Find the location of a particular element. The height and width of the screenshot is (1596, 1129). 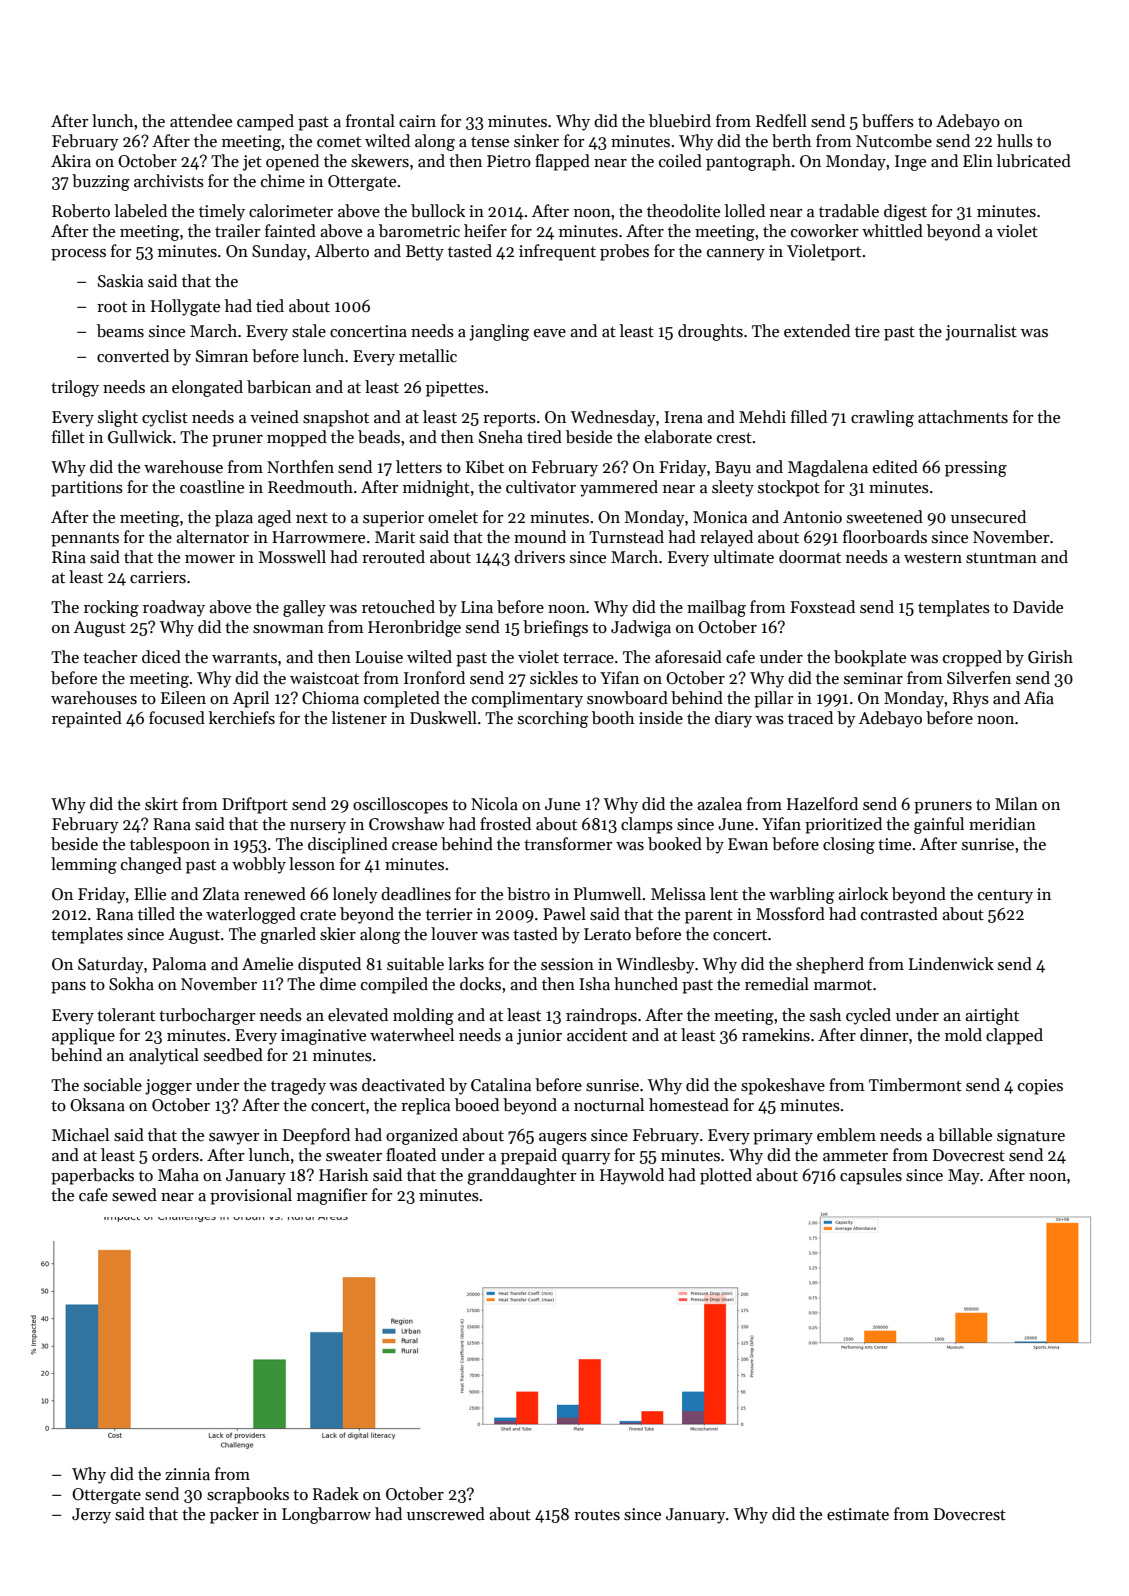

Jerzy is located at coordinates (91, 1516).
